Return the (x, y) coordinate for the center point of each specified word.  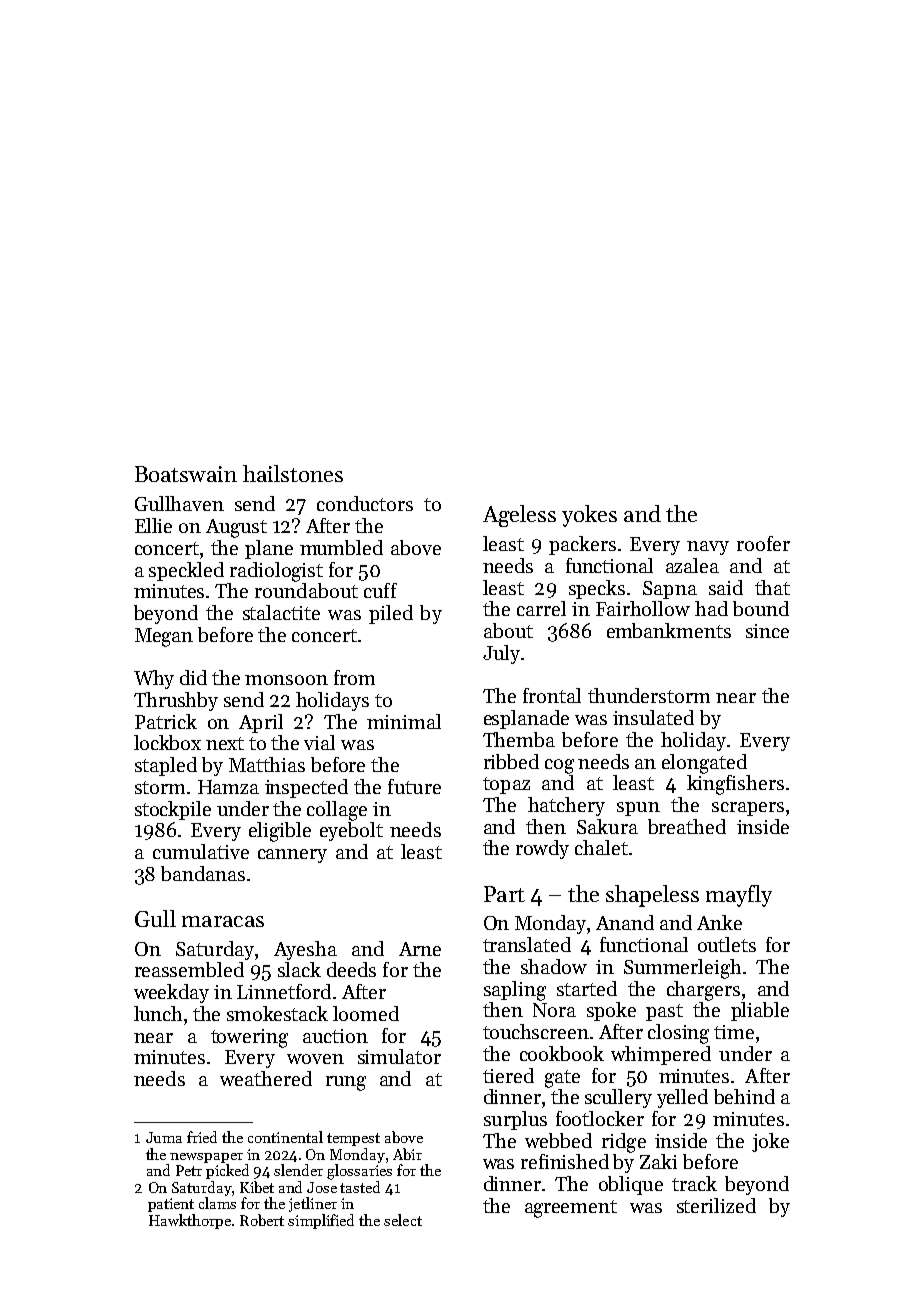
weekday (171, 993)
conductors (365, 503)
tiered (508, 1075)
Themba (519, 739)
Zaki (658, 1161)
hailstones (293, 473)
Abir (407, 1154)
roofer (763, 543)
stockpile (173, 810)
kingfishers (735, 785)
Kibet (257, 1187)
